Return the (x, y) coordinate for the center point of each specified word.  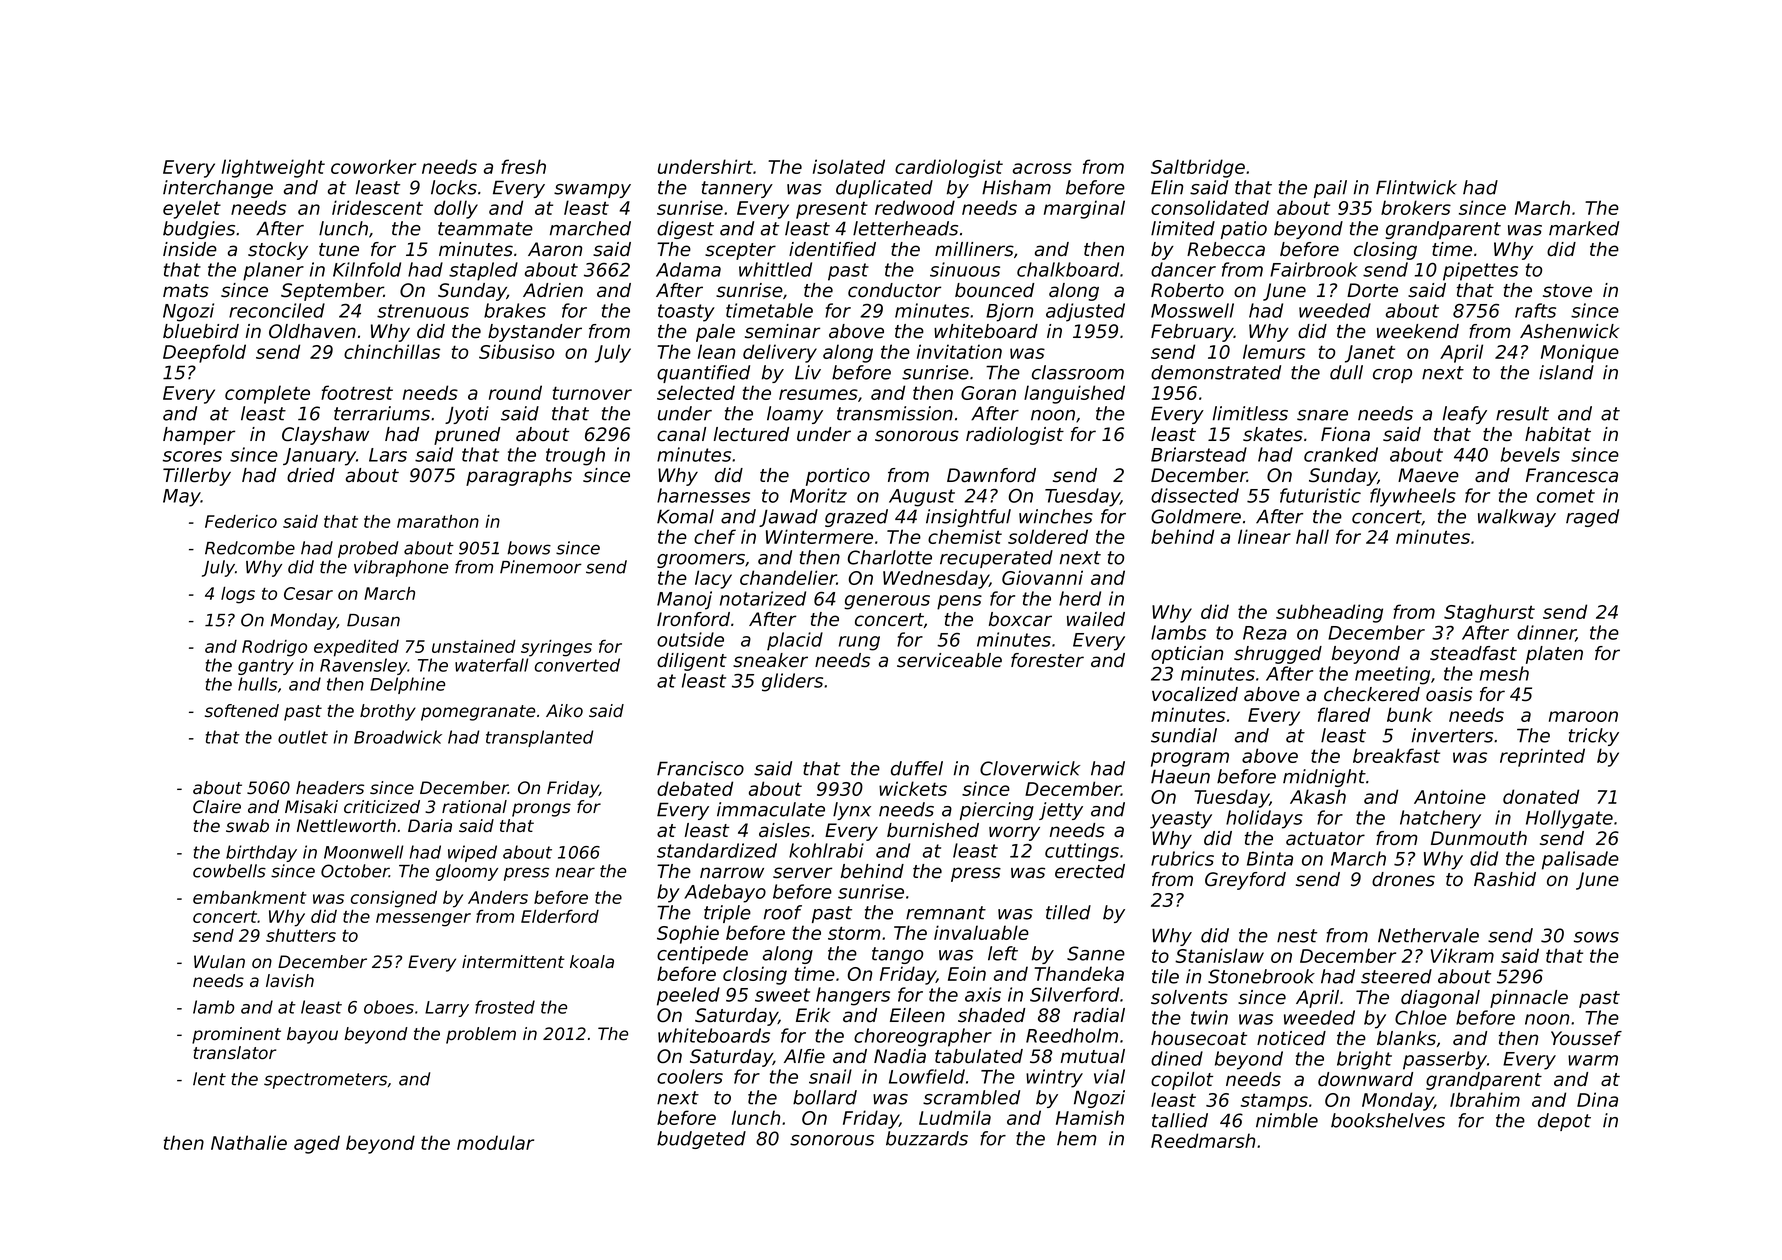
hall (1312, 536)
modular (495, 1142)
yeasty (1181, 820)
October (355, 871)
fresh (523, 166)
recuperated (996, 559)
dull (1346, 372)
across (1042, 168)
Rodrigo (274, 648)
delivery (780, 353)
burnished (933, 830)
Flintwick (1416, 187)
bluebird (201, 331)
